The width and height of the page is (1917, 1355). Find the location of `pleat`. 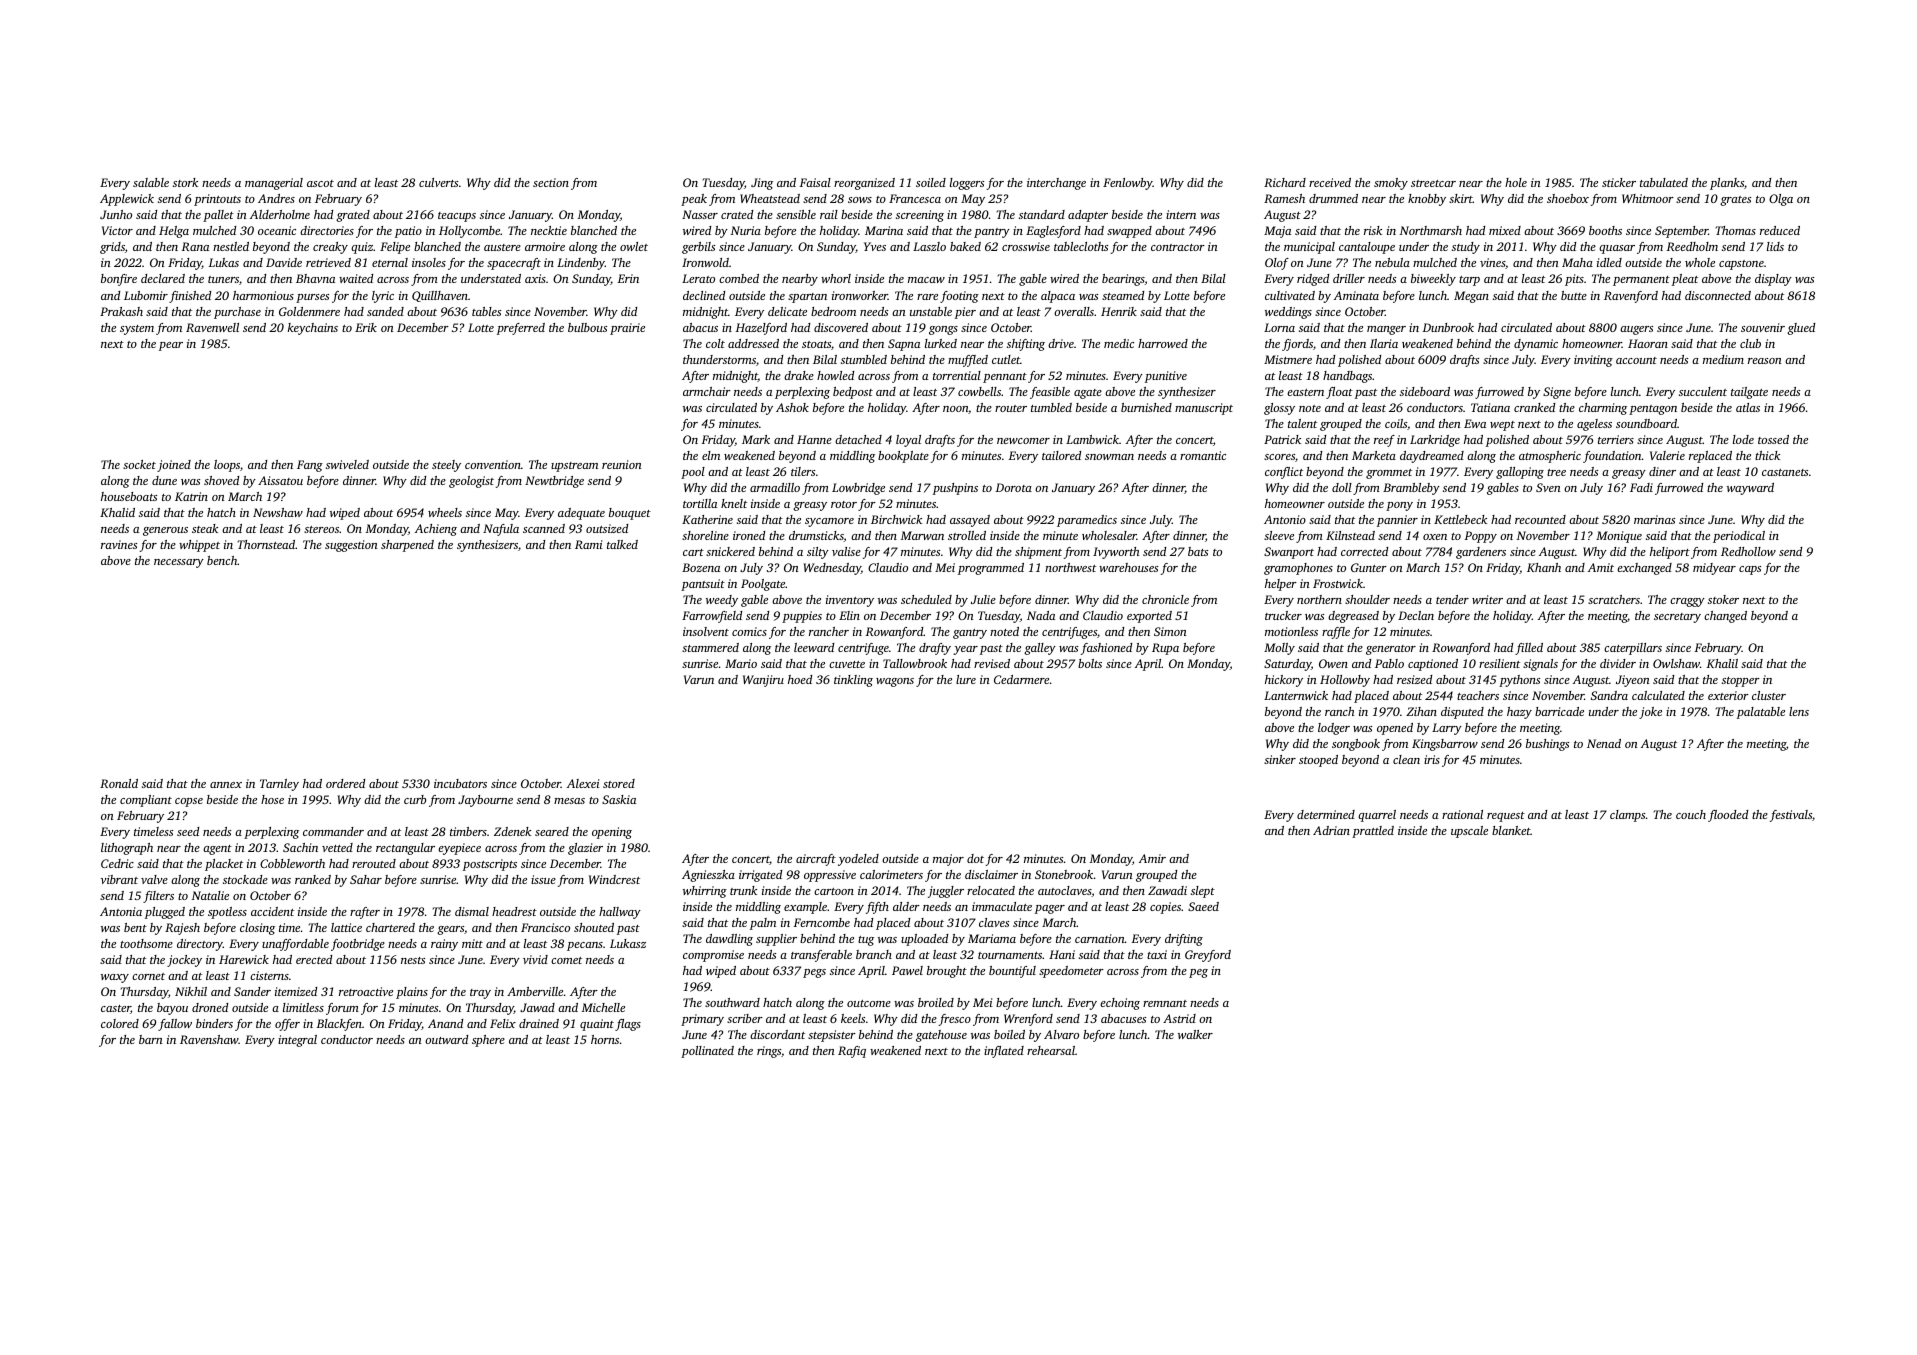

pleat is located at coordinates (1685, 280).
